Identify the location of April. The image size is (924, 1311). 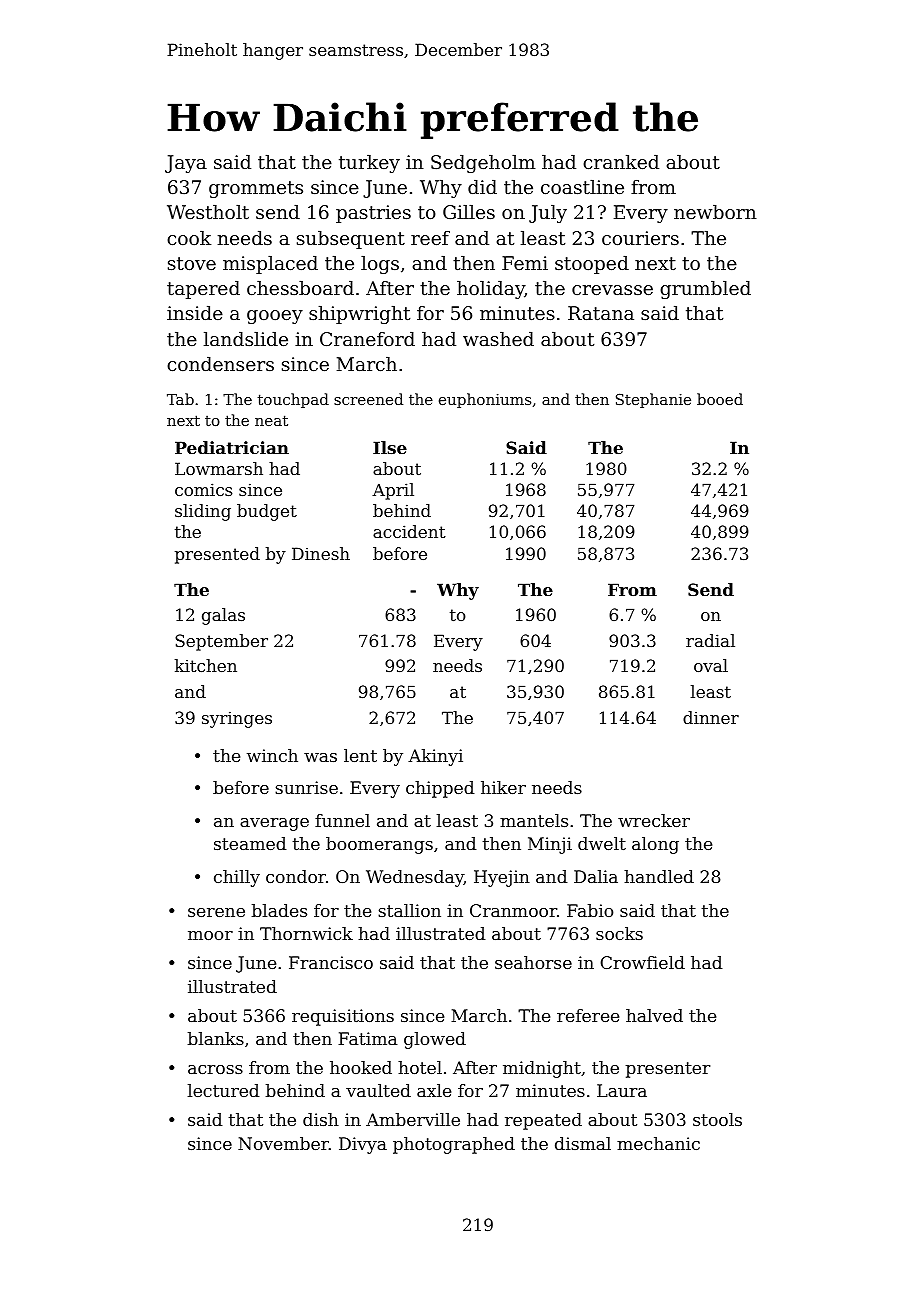
(393, 491).
